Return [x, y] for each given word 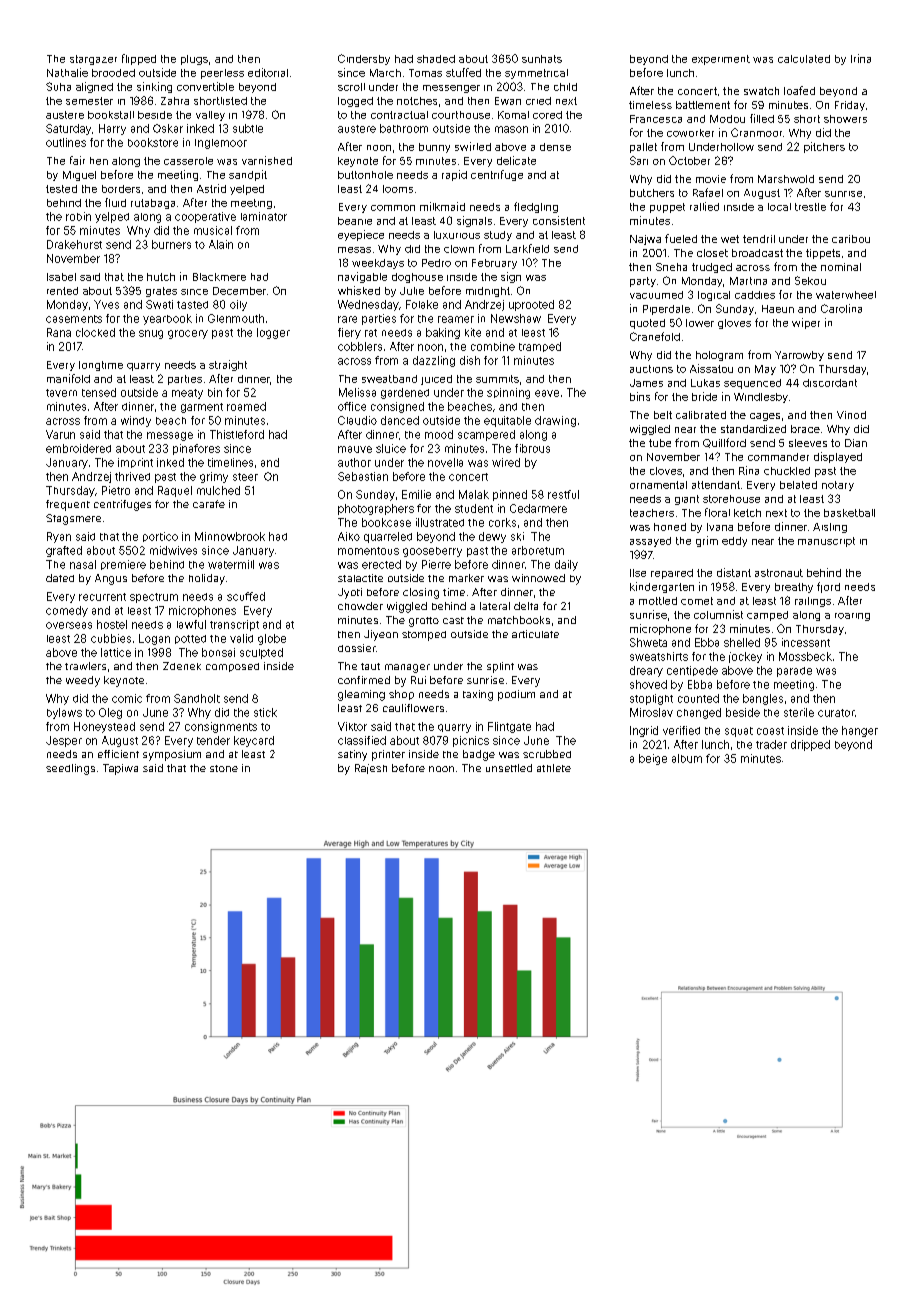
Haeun [778, 309]
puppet [667, 208]
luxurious [457, 235]
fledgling [536, 207]
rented [62, 291]
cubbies [111, 638]
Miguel [79, 176]
